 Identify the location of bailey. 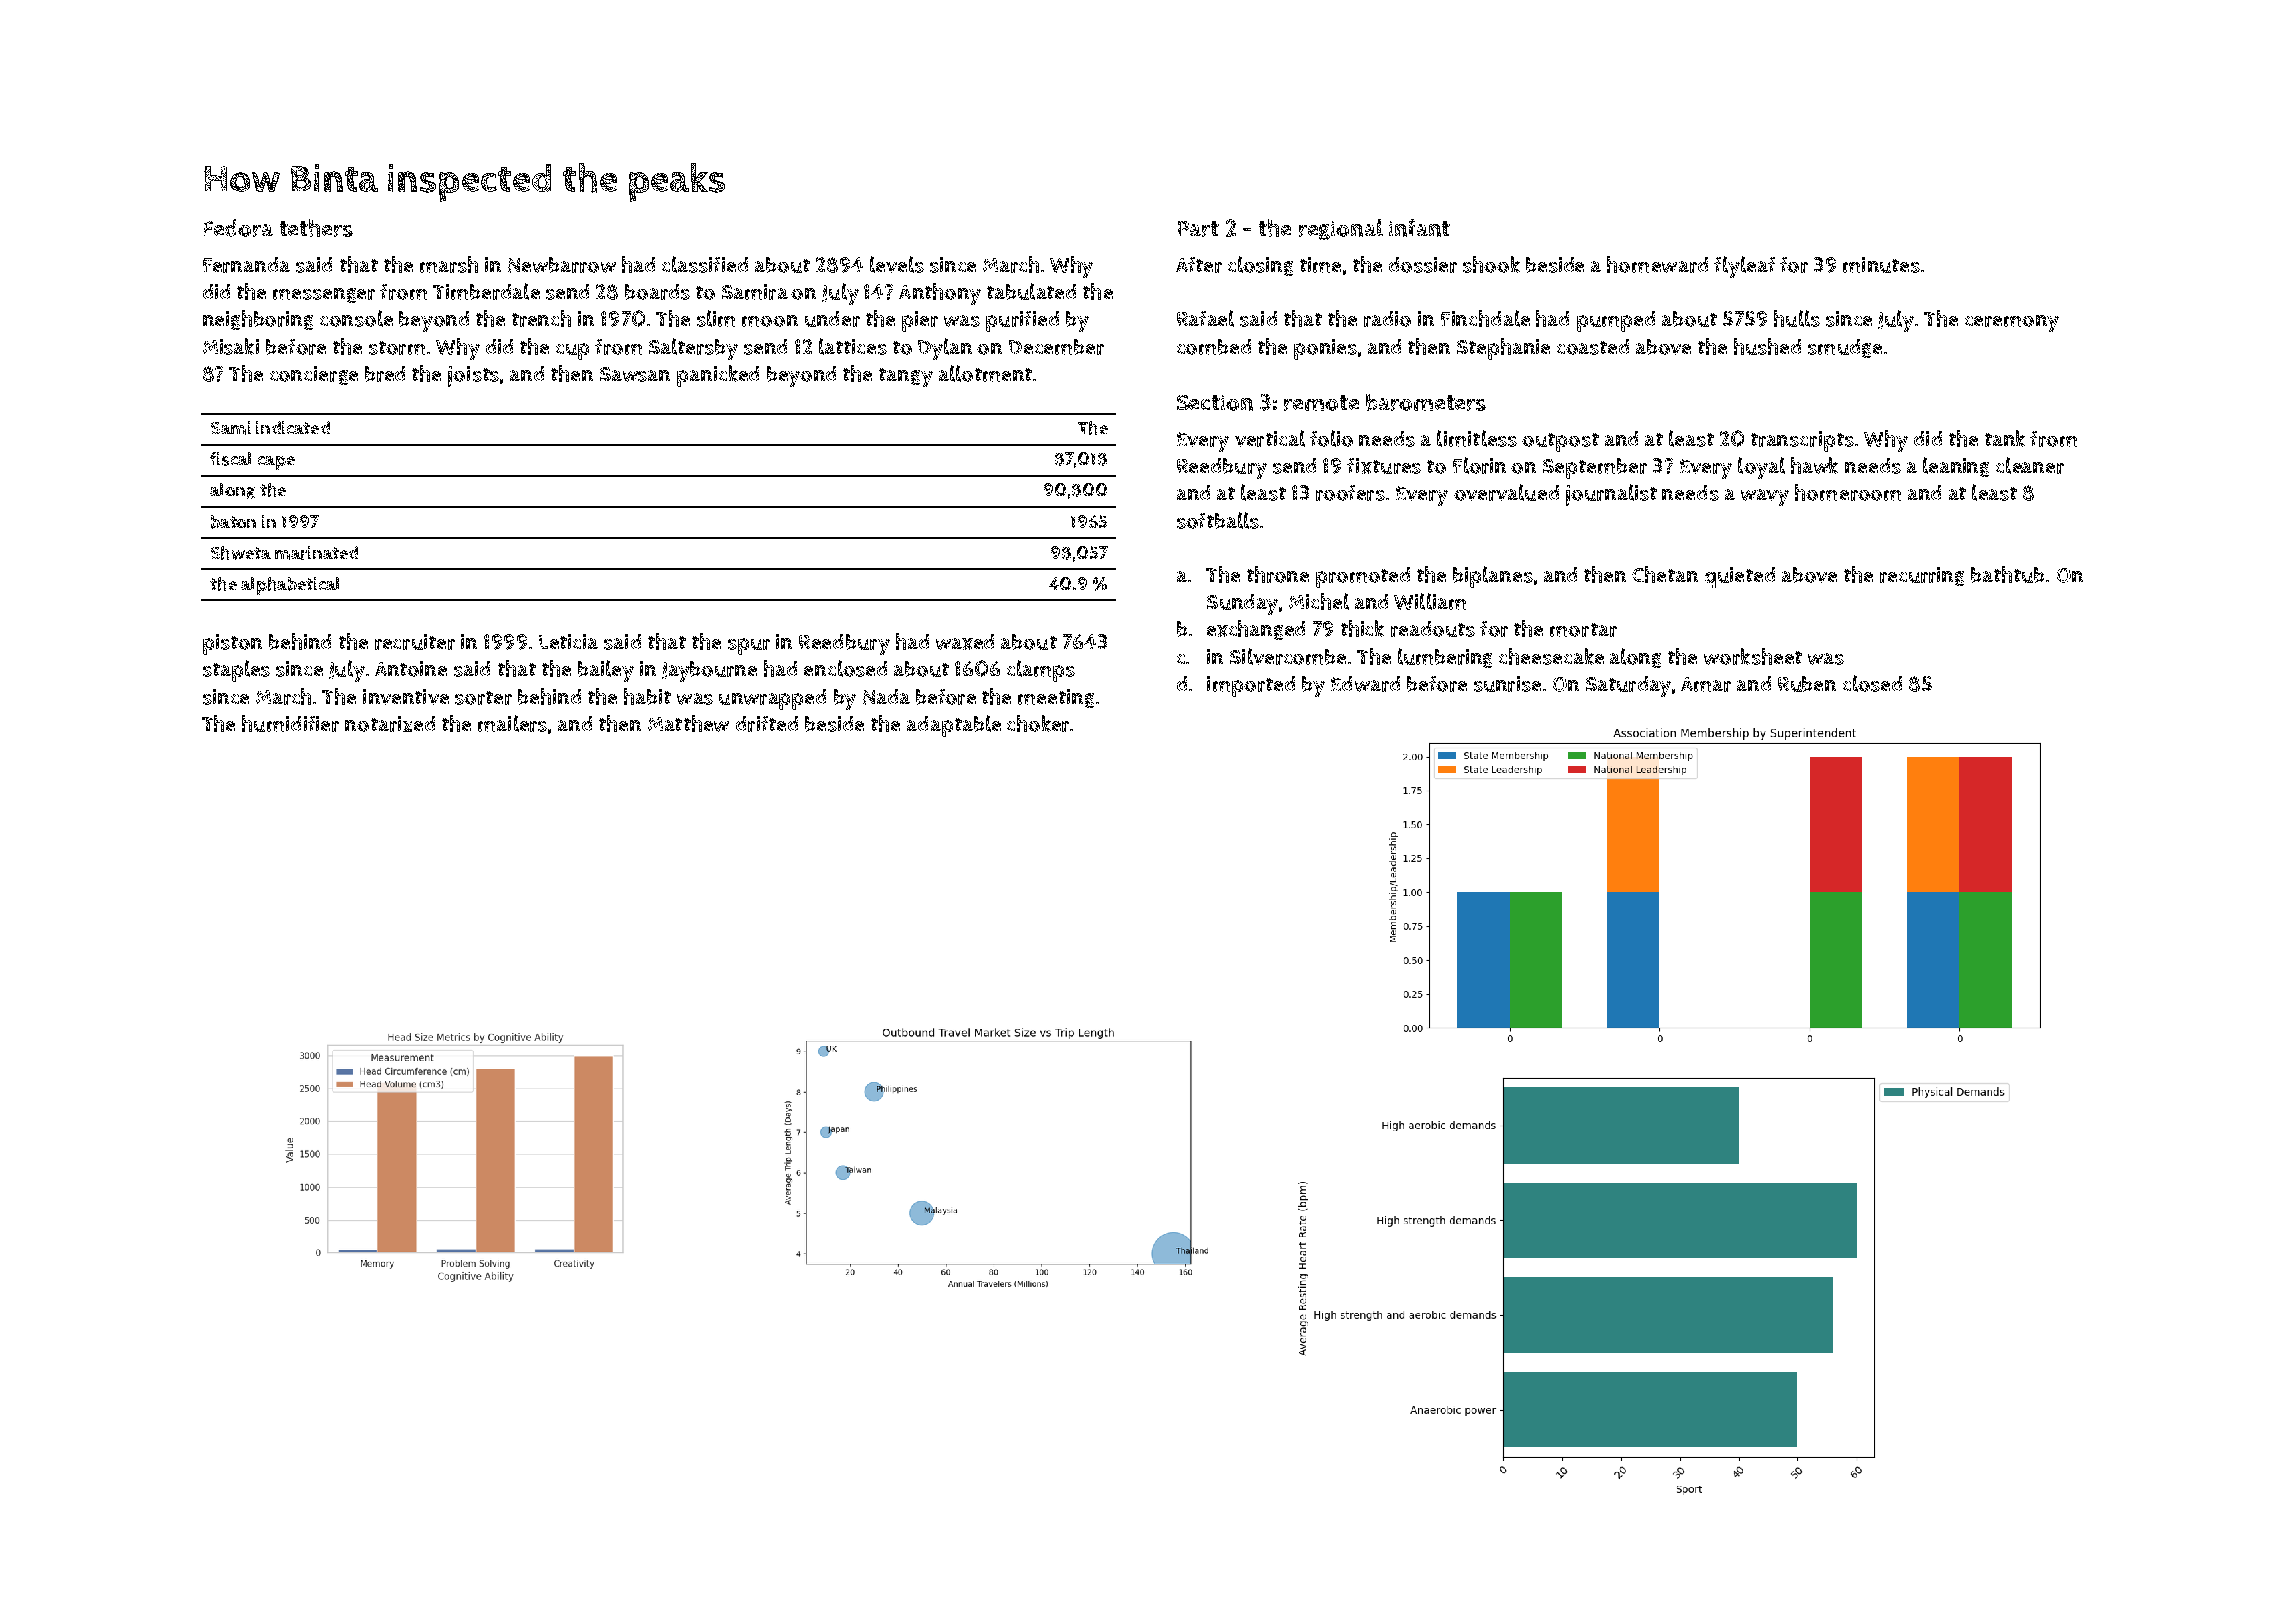
(606, 671).
